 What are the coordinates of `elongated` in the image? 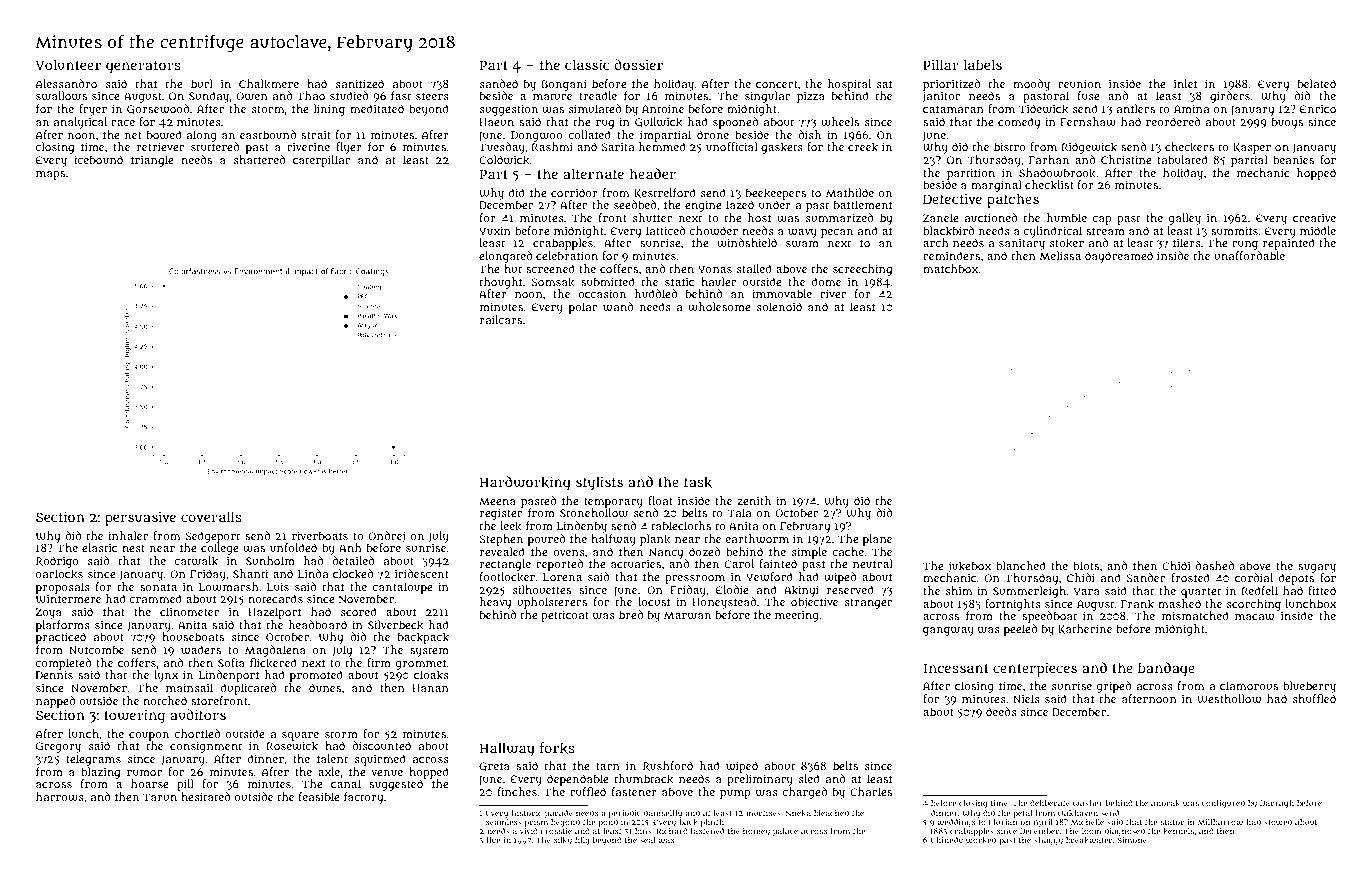 It's located at (505, 257).
